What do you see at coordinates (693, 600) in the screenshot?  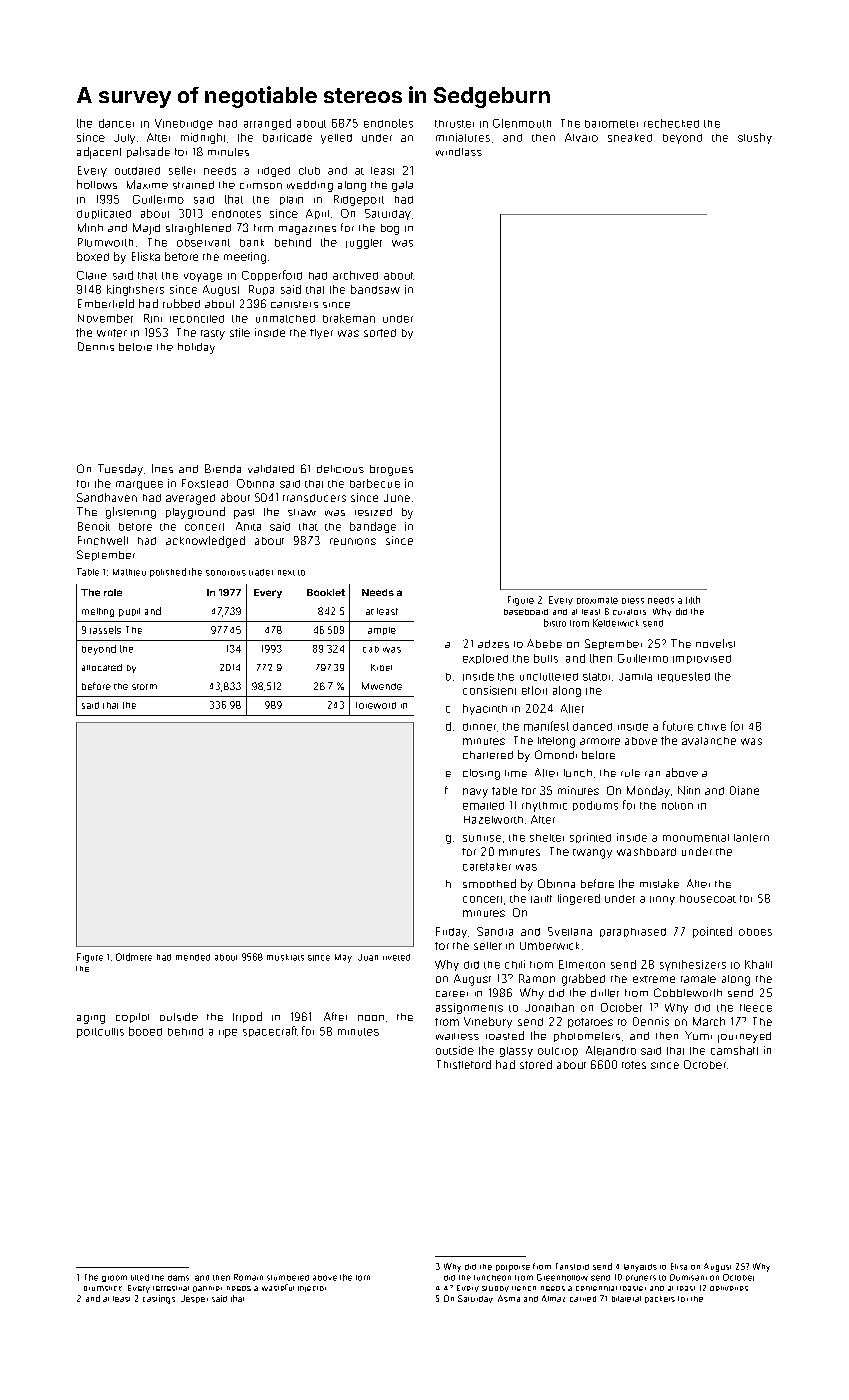 I see `fifth` at bounding box center [693, 600].
